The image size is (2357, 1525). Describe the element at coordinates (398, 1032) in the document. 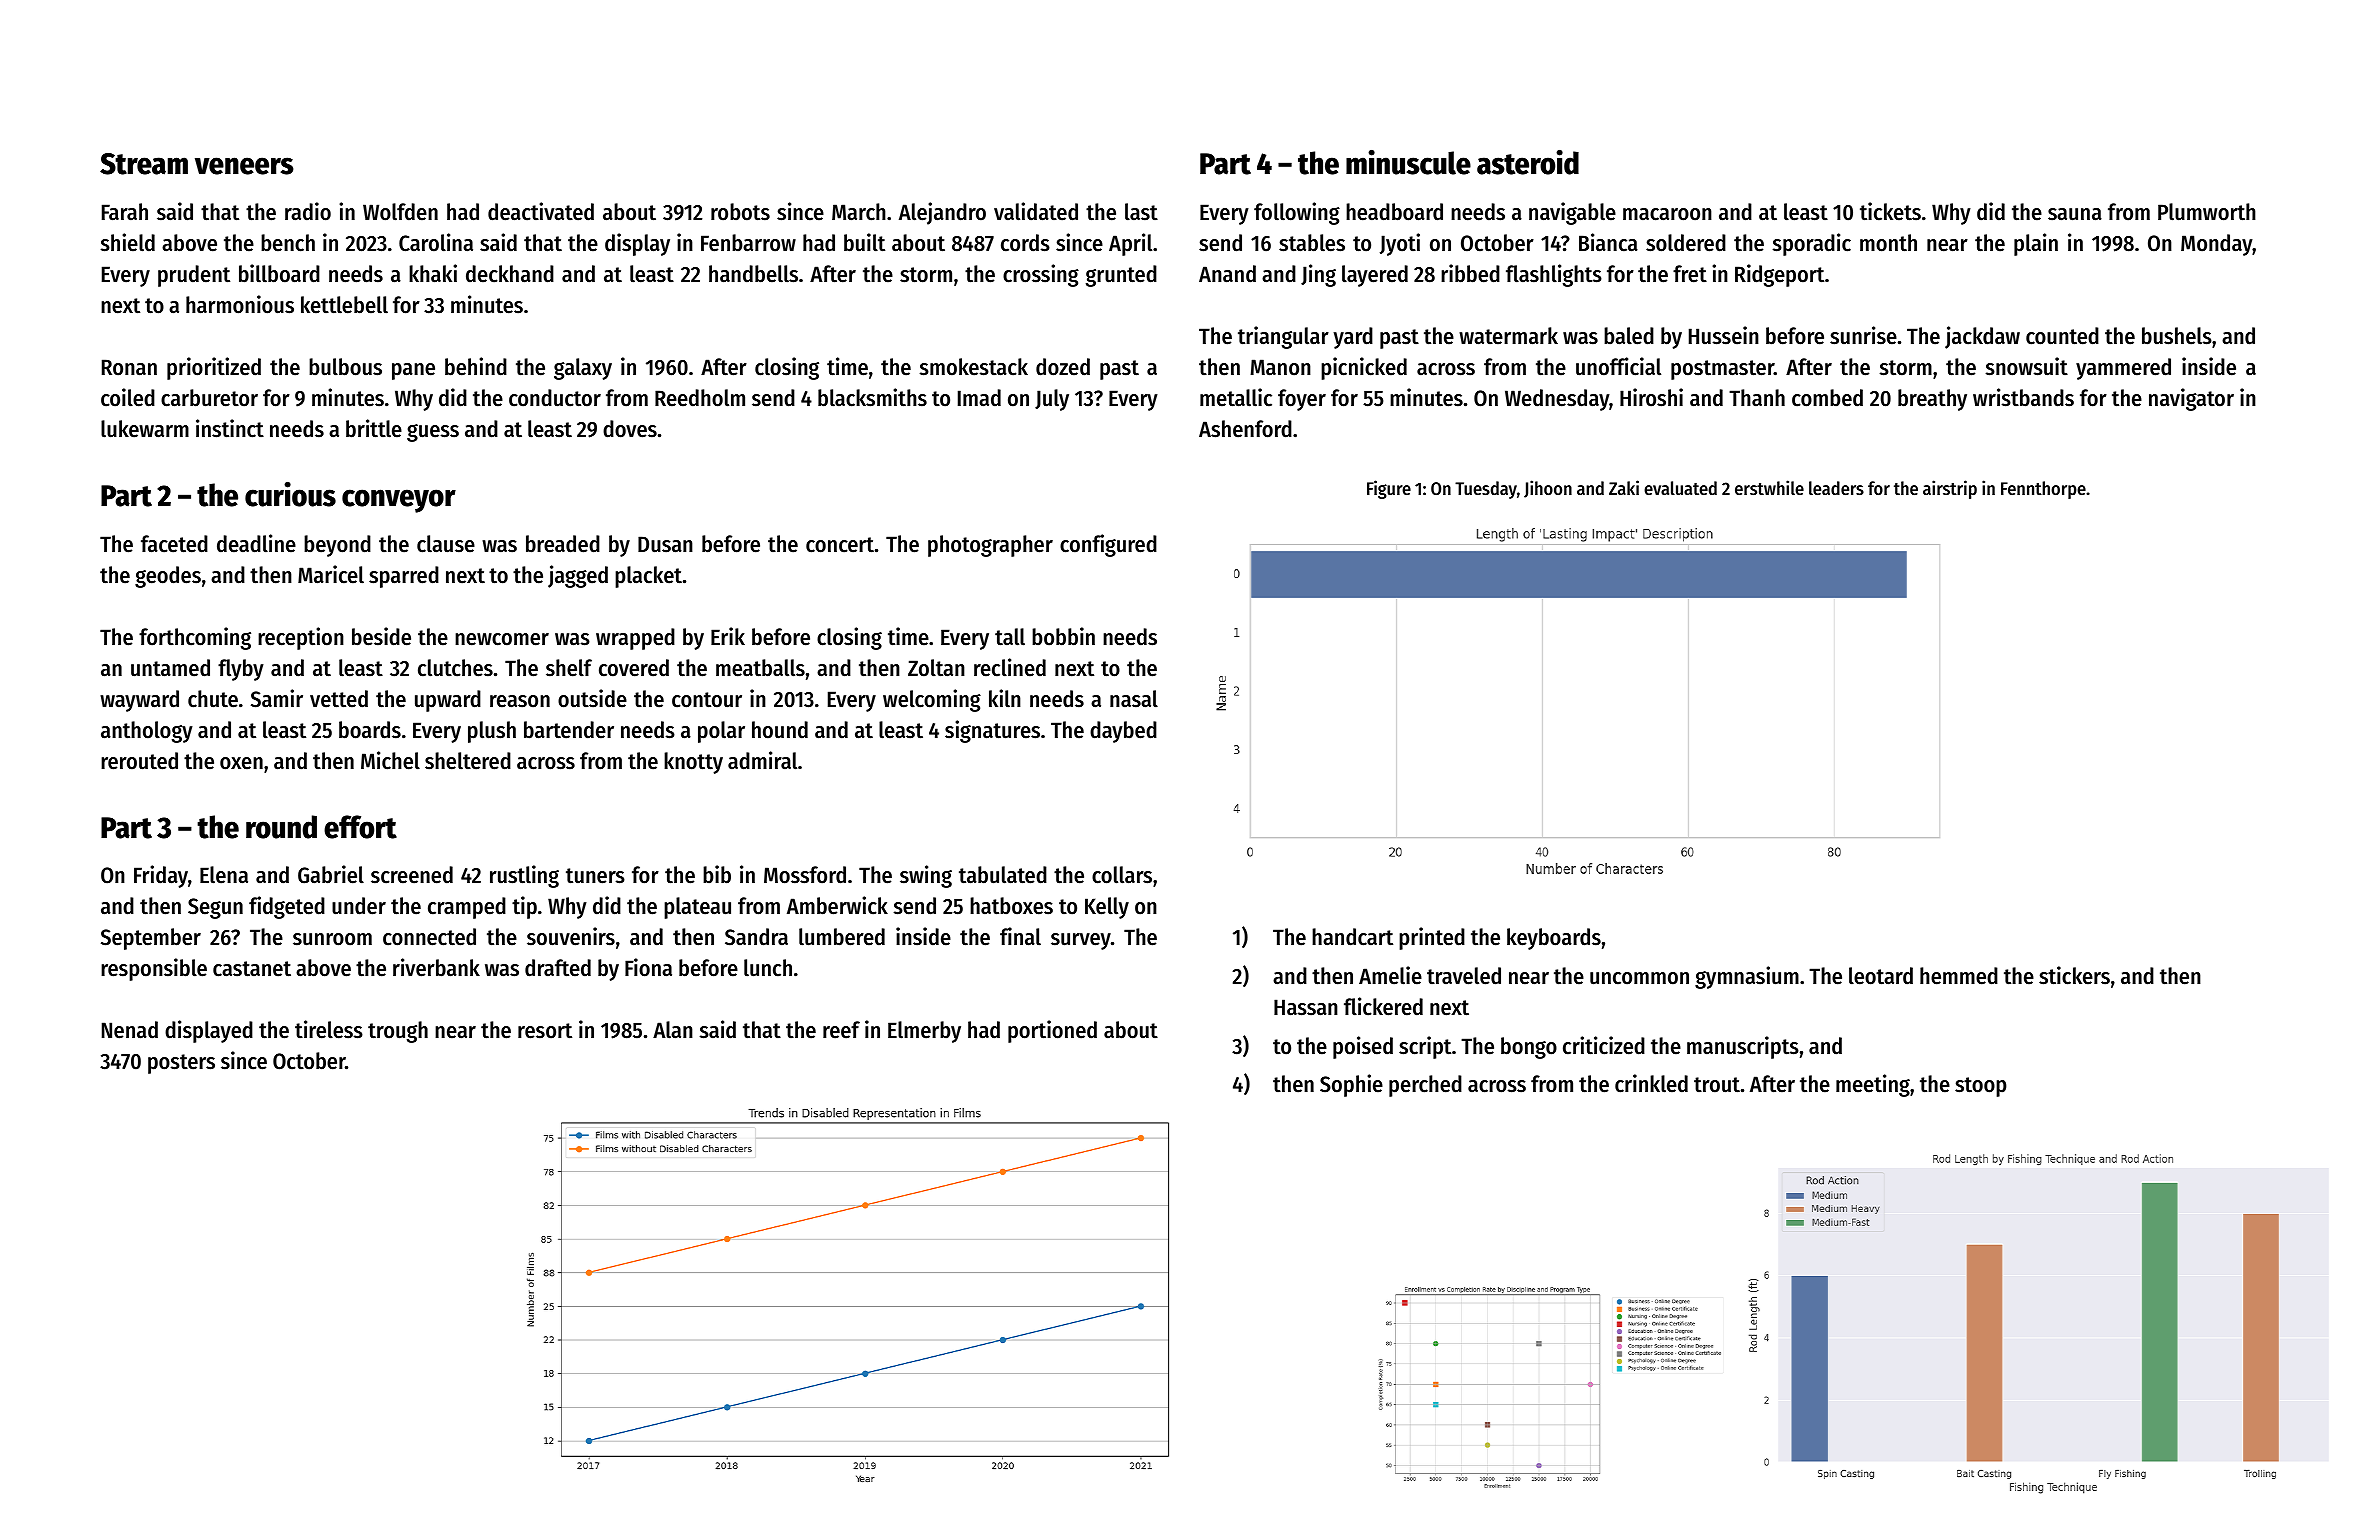

I see `trough` at that location.
